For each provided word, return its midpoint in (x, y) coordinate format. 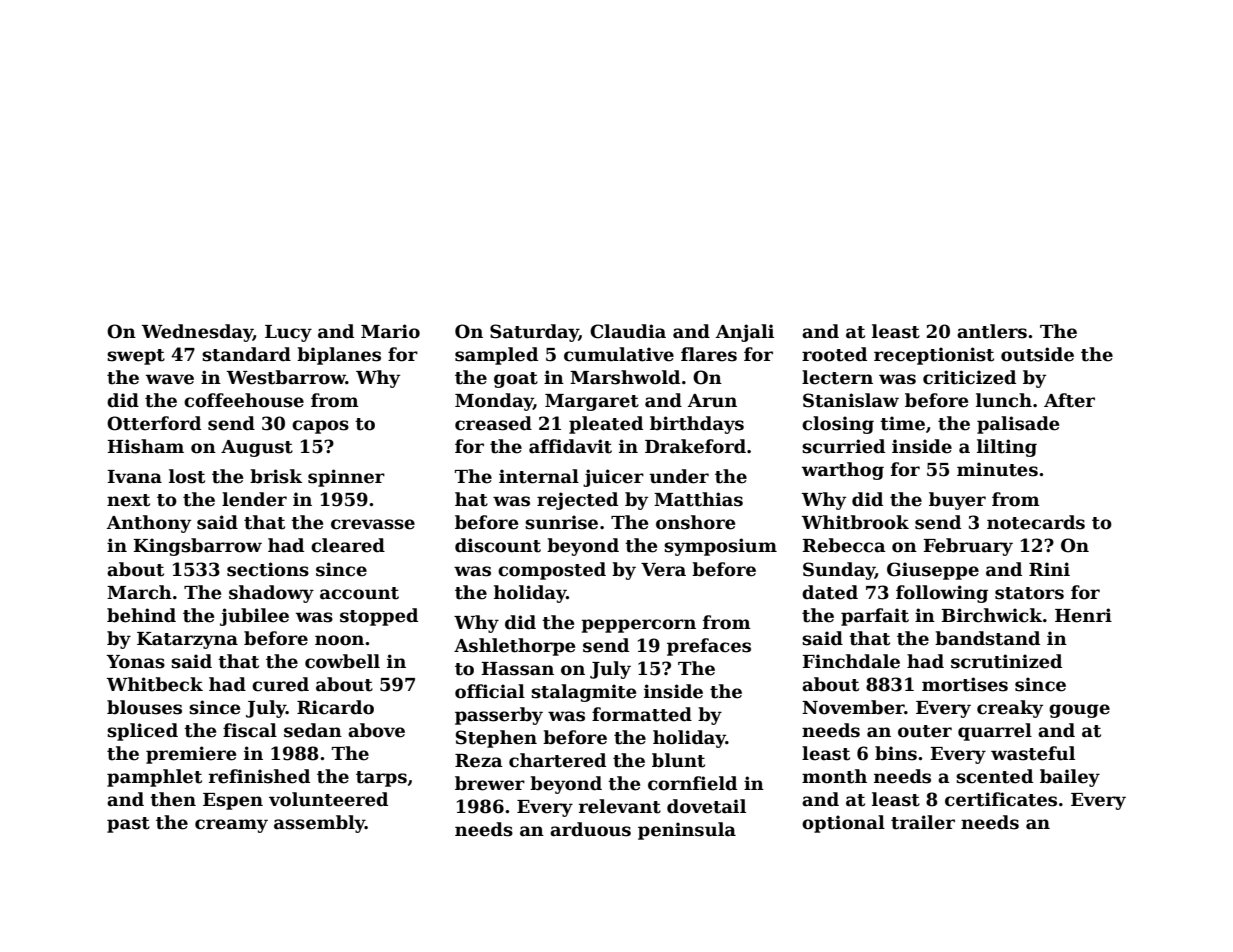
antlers (992, 331)
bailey (1070, 778)
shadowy (271, 594)
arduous (590, 829)
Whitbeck (154, 684)
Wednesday (197, 333)
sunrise (561, 522)
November (853, 707)
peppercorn (638, 626)
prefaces (709, 647)
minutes (997, 469)
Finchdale (851, 661)
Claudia (628, 331)
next (128, 500)
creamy (231, 826)
